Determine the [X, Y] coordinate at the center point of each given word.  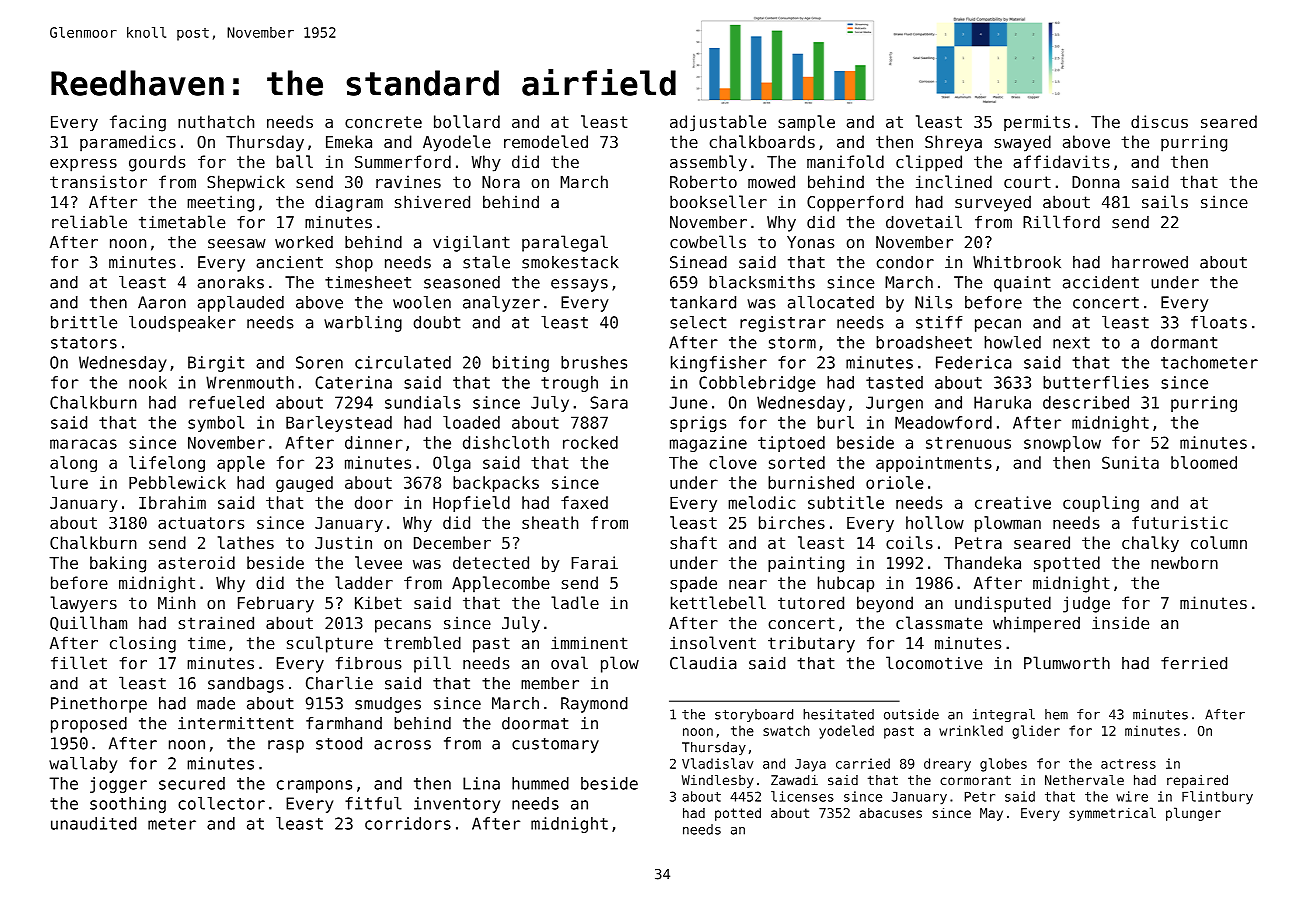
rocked [590, 442]
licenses [802, 796]
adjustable [718, 123]
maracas [83, 444]
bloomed [1204, 462]
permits [1037, 123]
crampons [314, 786]
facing [138, 123]
